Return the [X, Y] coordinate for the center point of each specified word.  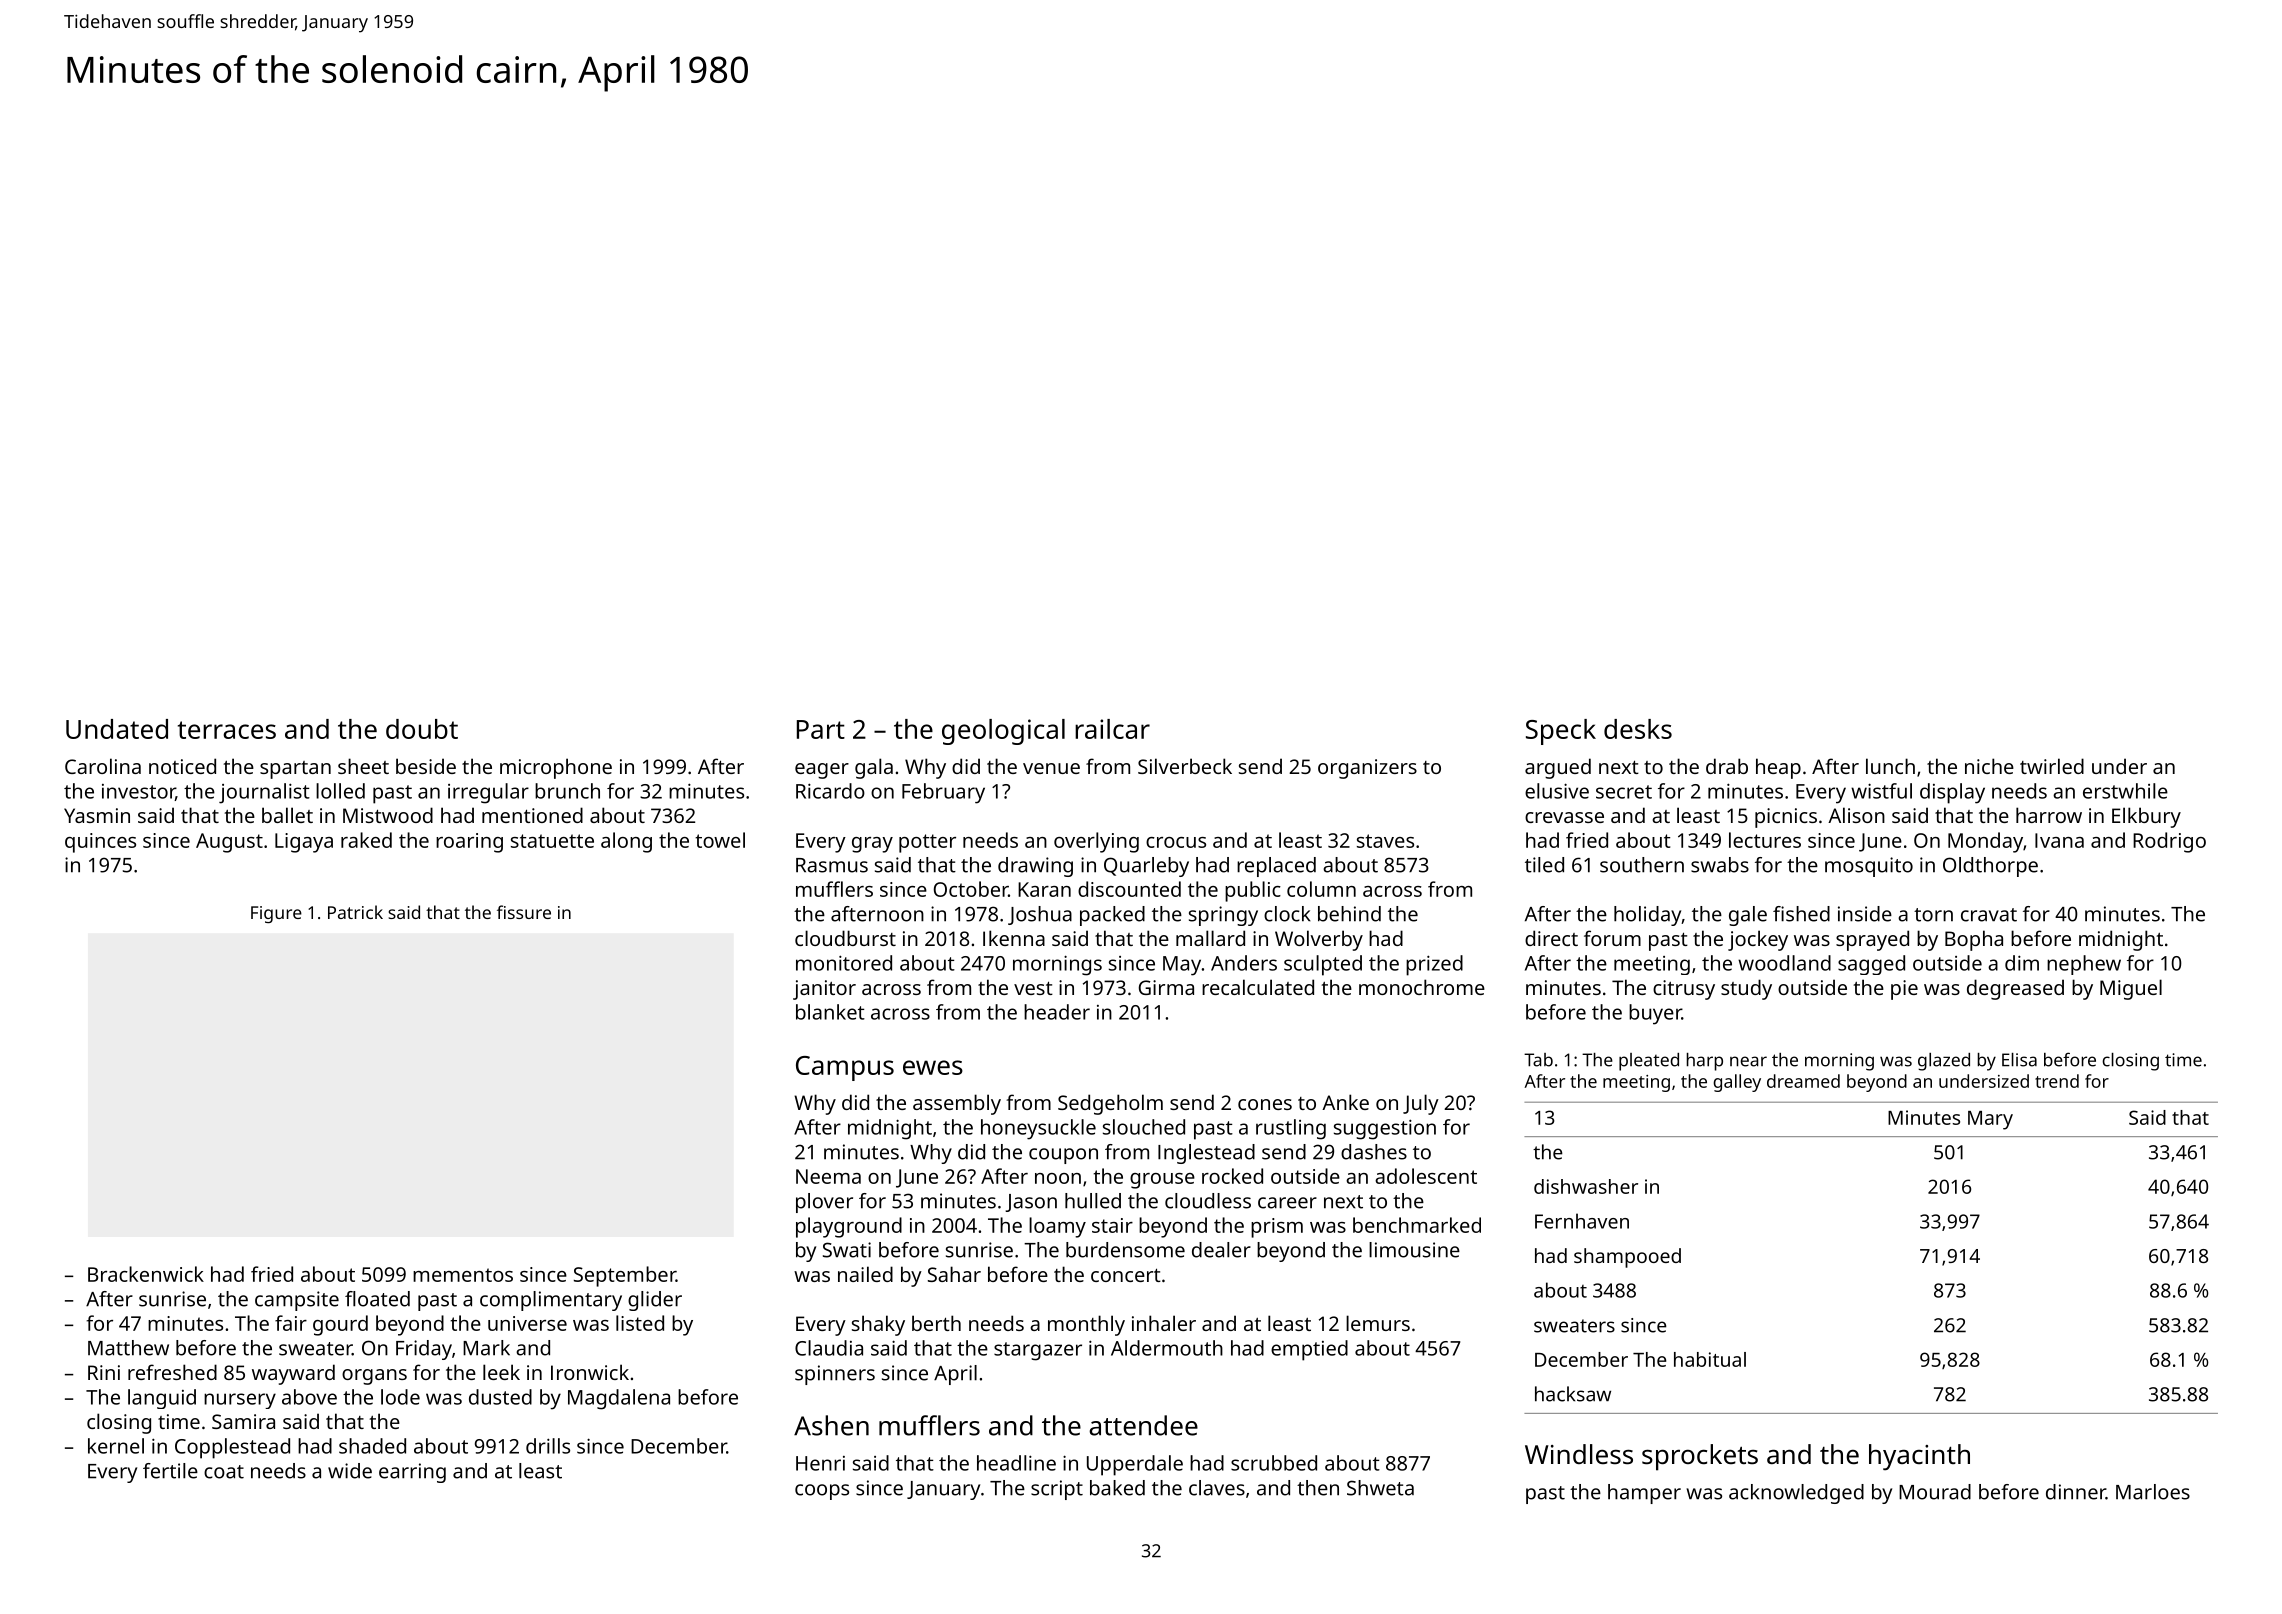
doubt [422, 729]
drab [1727, 766]
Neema [828, 1176]
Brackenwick [146, 1274]
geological [1003, 732]
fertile [170, 1471]
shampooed [1627, 1258]
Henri [820, 1463]
